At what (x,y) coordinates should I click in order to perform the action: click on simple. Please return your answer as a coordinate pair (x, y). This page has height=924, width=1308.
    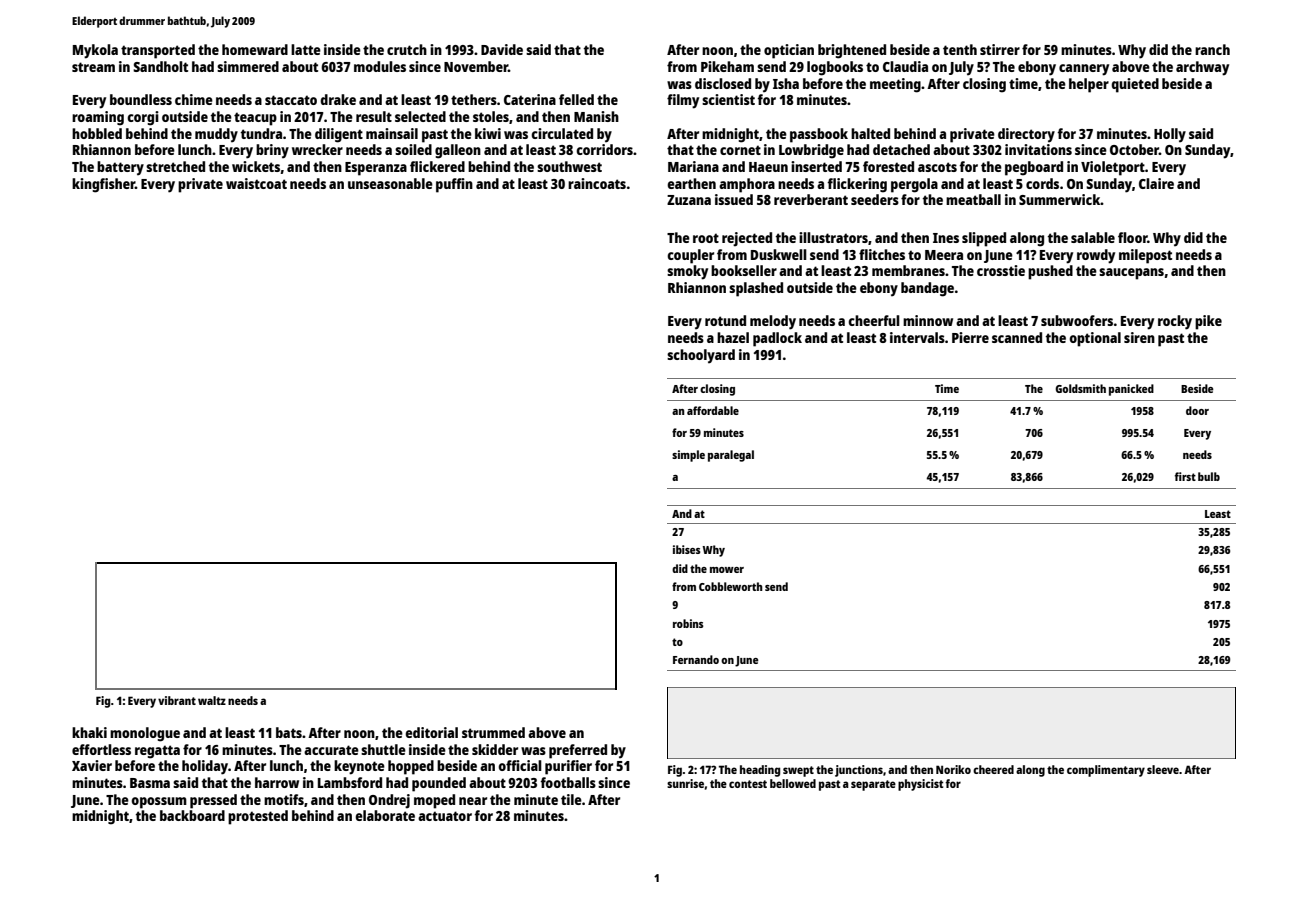
    Looking at the image, I should click on (688, 456).
